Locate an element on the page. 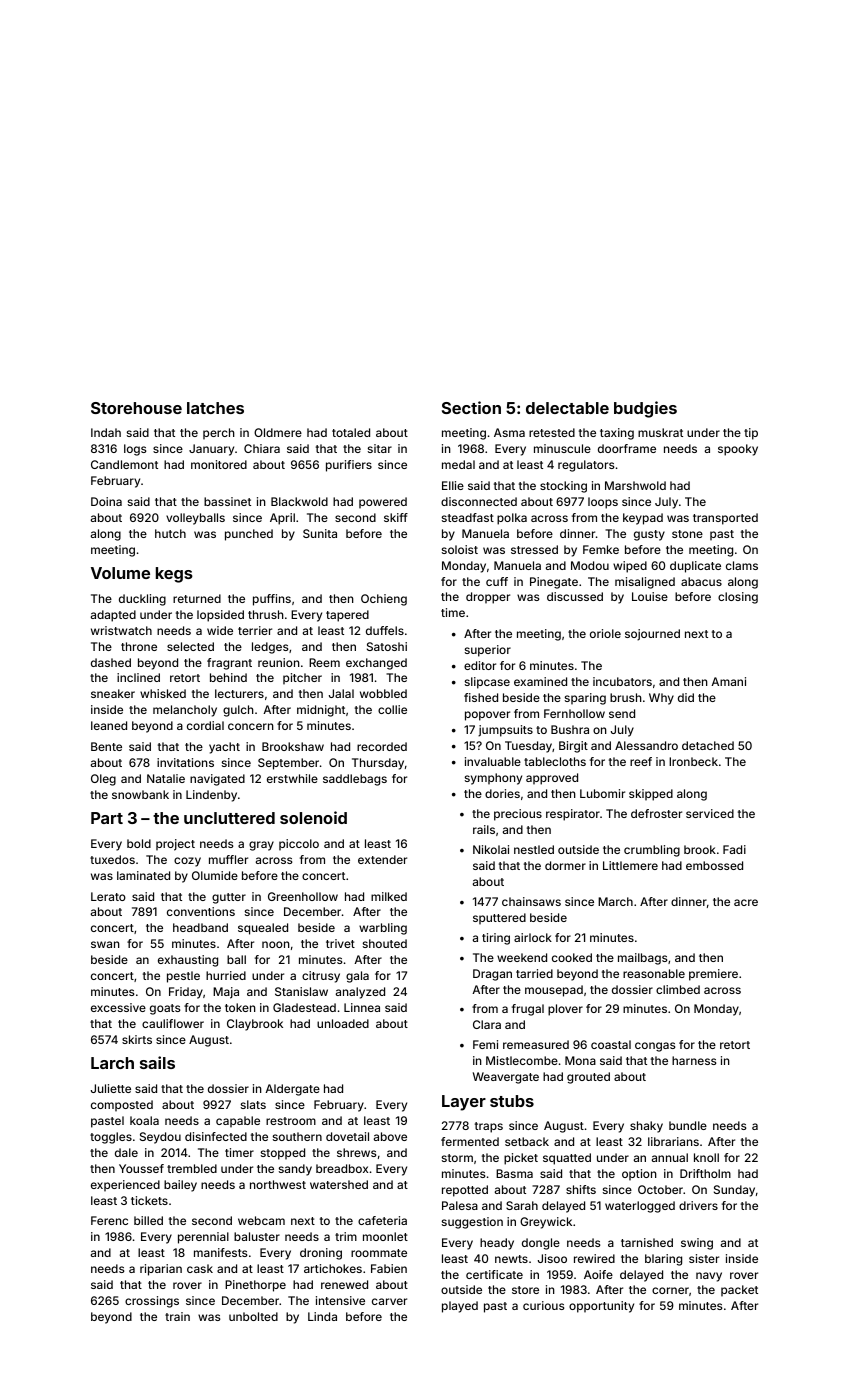  Linda is located at coordinates (322, 1316).
